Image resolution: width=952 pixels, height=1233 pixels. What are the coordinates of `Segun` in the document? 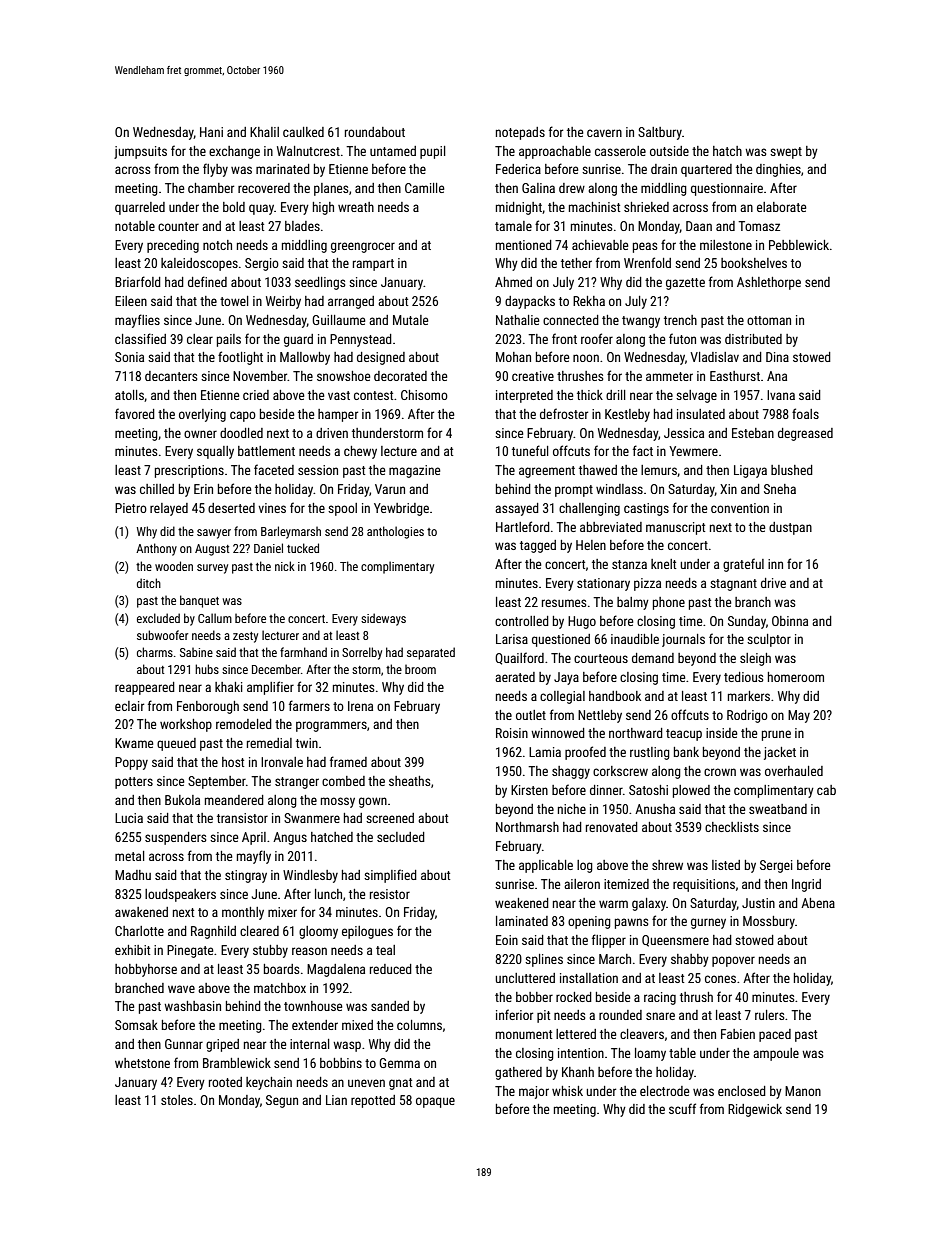 It's located at (282, 1101).
